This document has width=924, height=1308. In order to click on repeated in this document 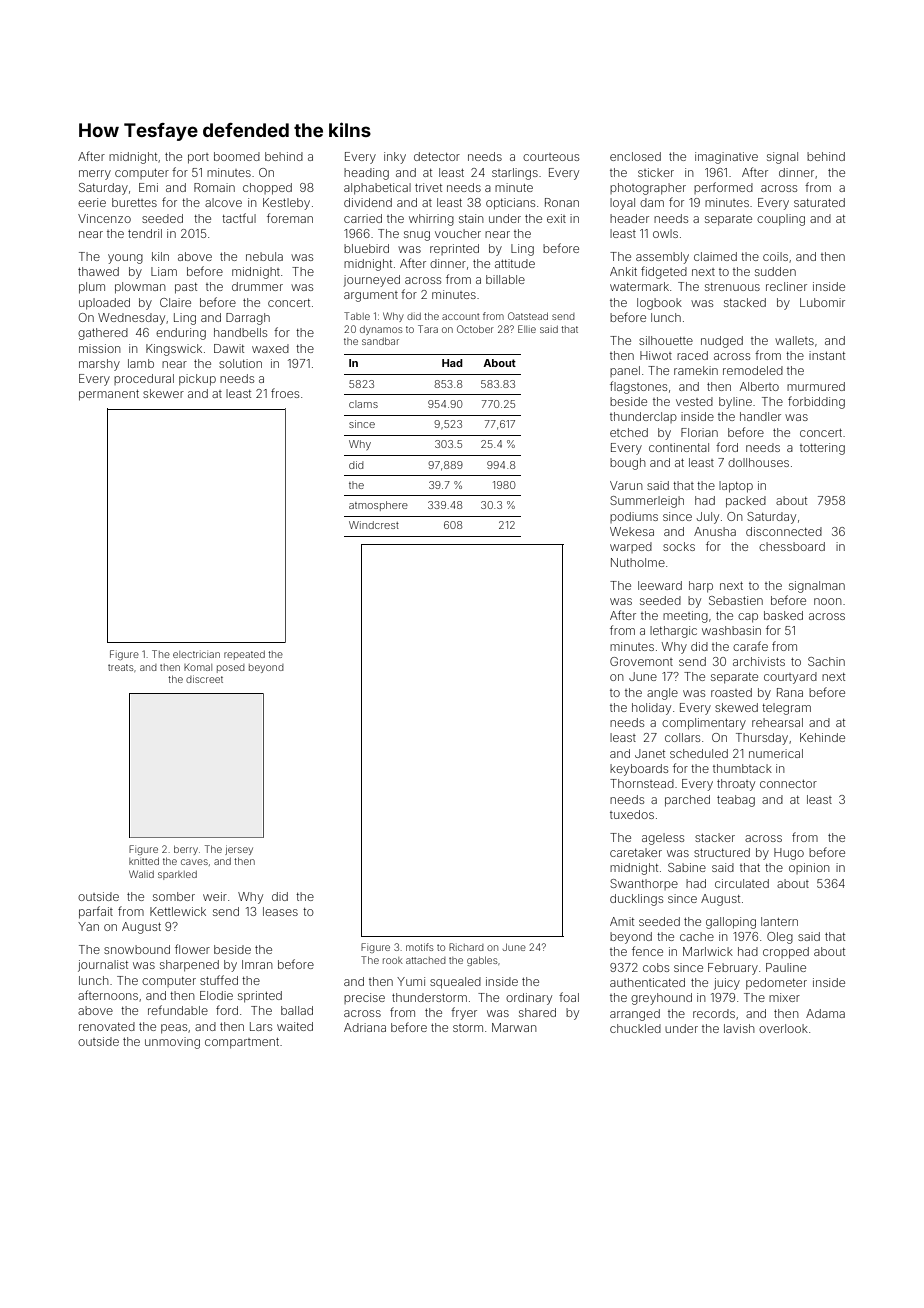, I will do `click(244, 655)`.
